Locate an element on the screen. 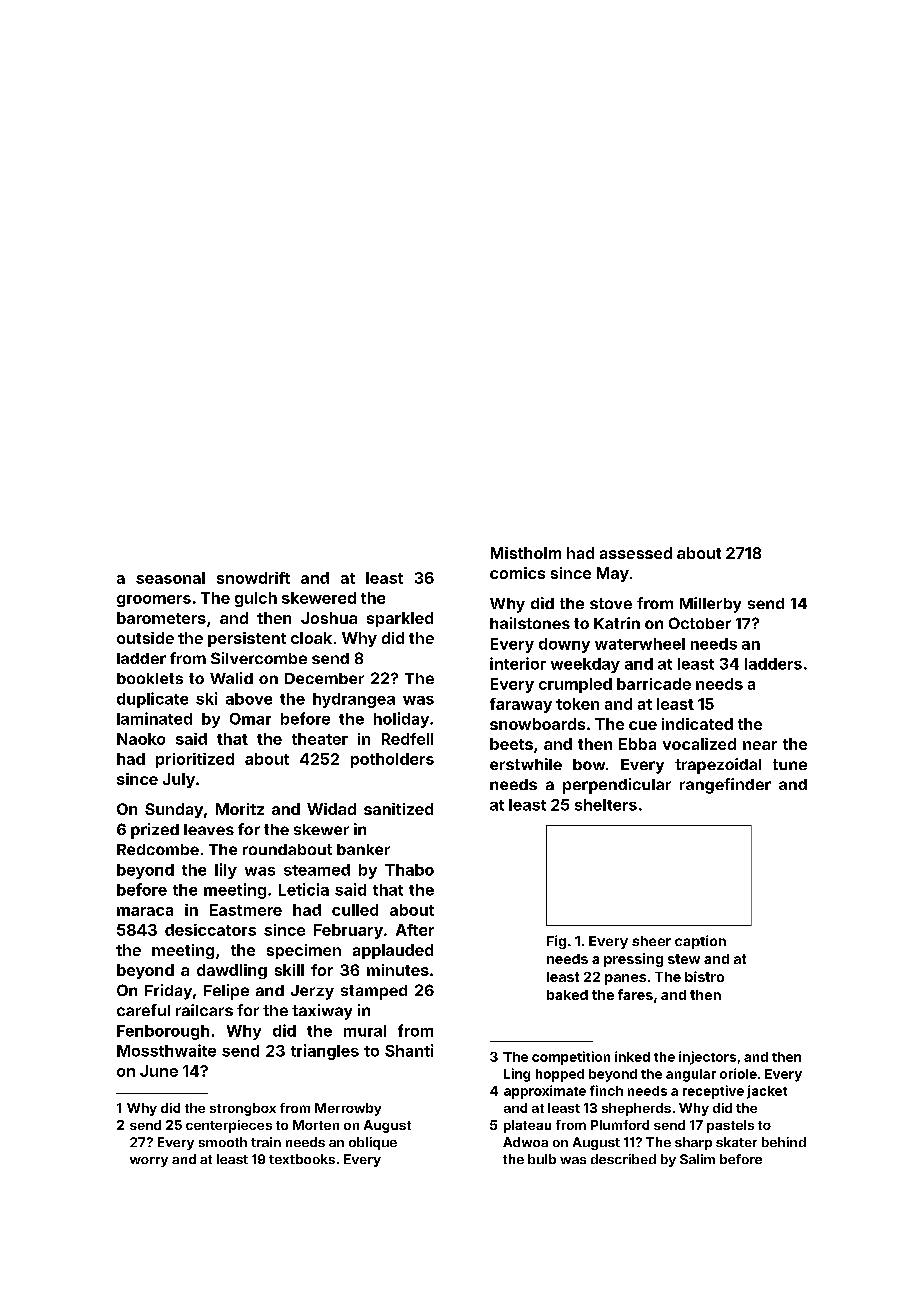  textbooks is located at coordinates (302, 1159).
